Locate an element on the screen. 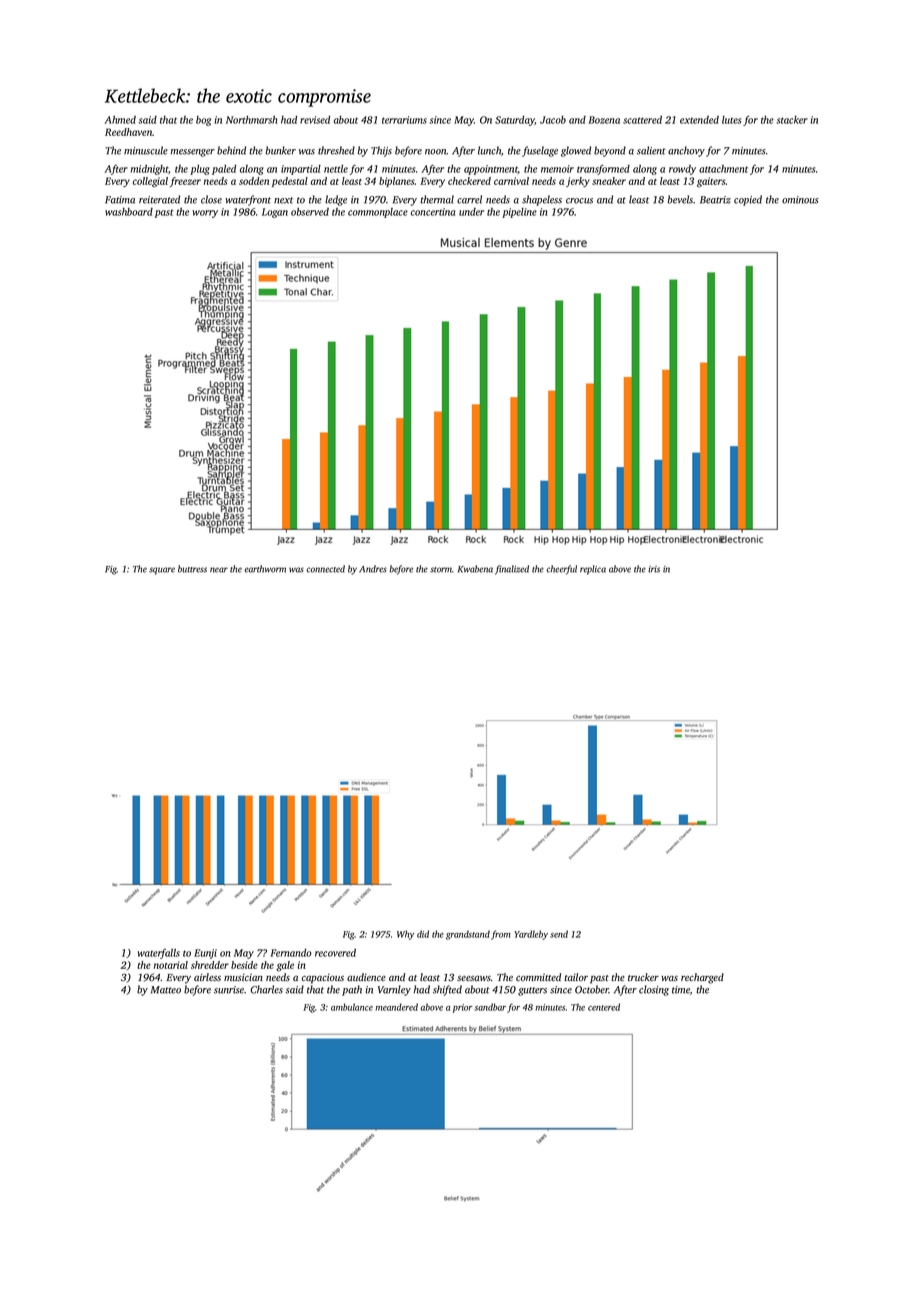 Image resolution: width=924 pixels, height=1308 pixels. buttress is located at coordinates (192, 569).
